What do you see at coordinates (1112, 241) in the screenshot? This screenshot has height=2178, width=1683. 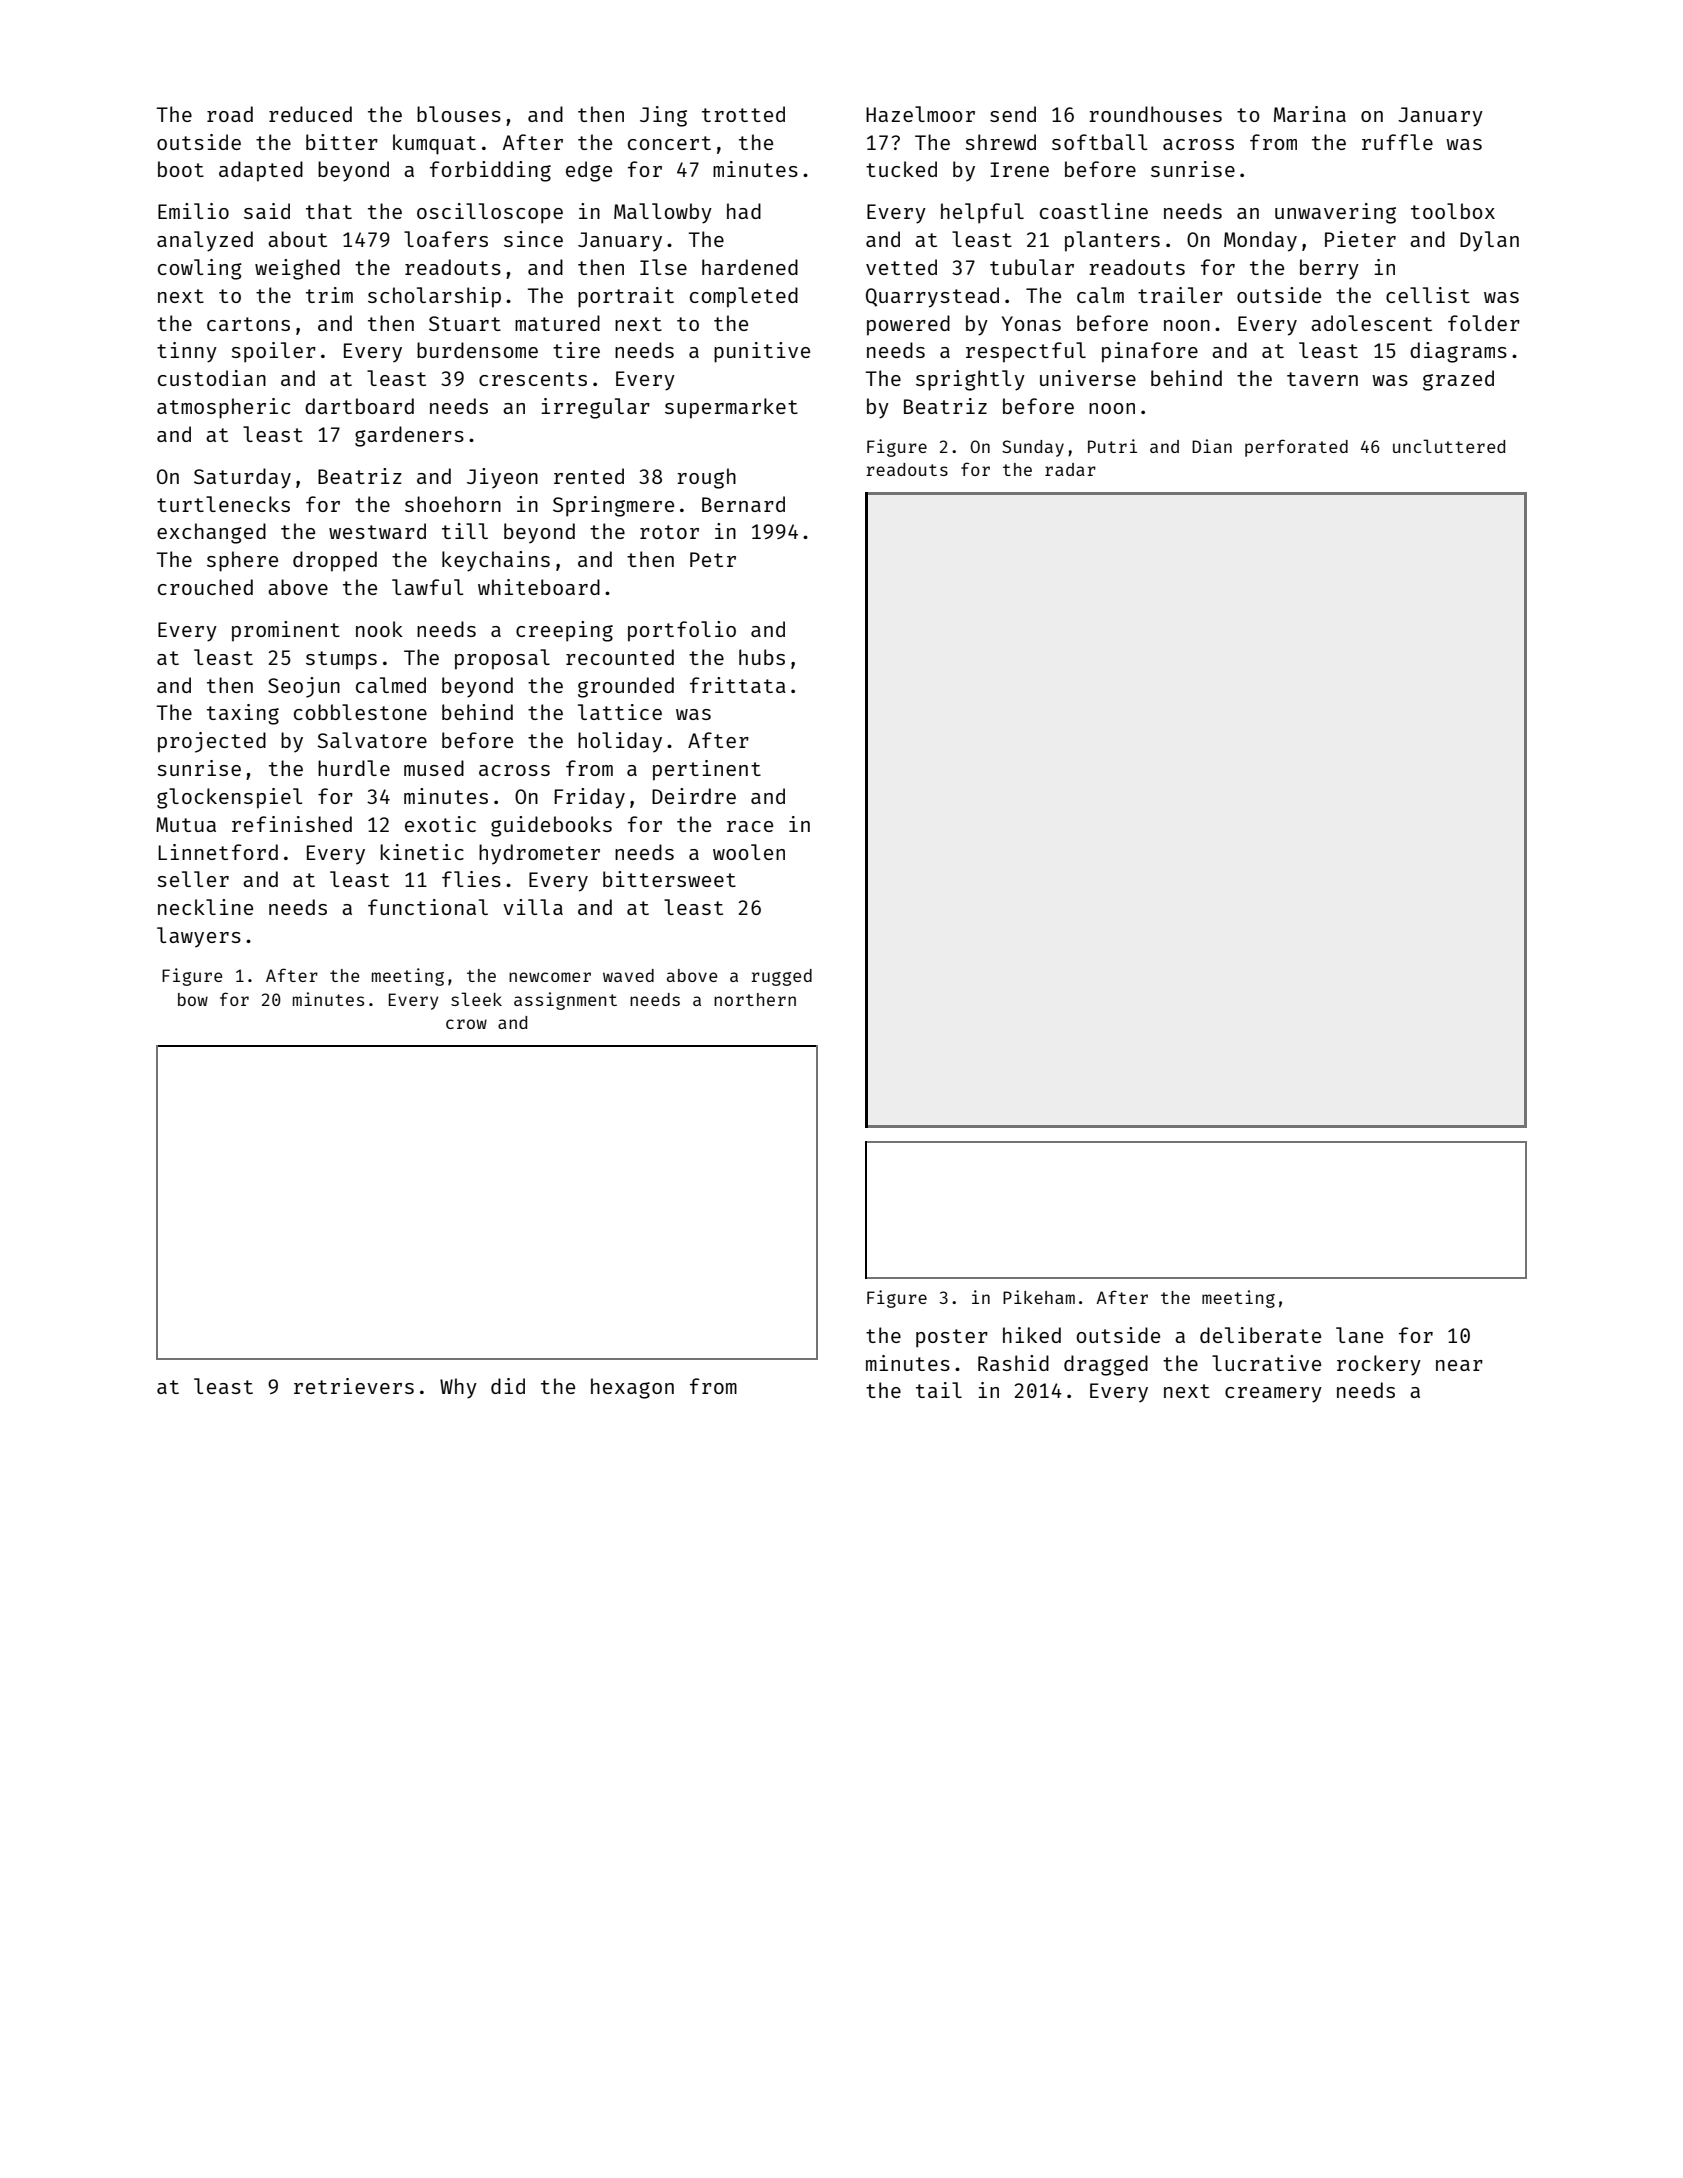 I see `planters` at bounding box center [1112, 241].
